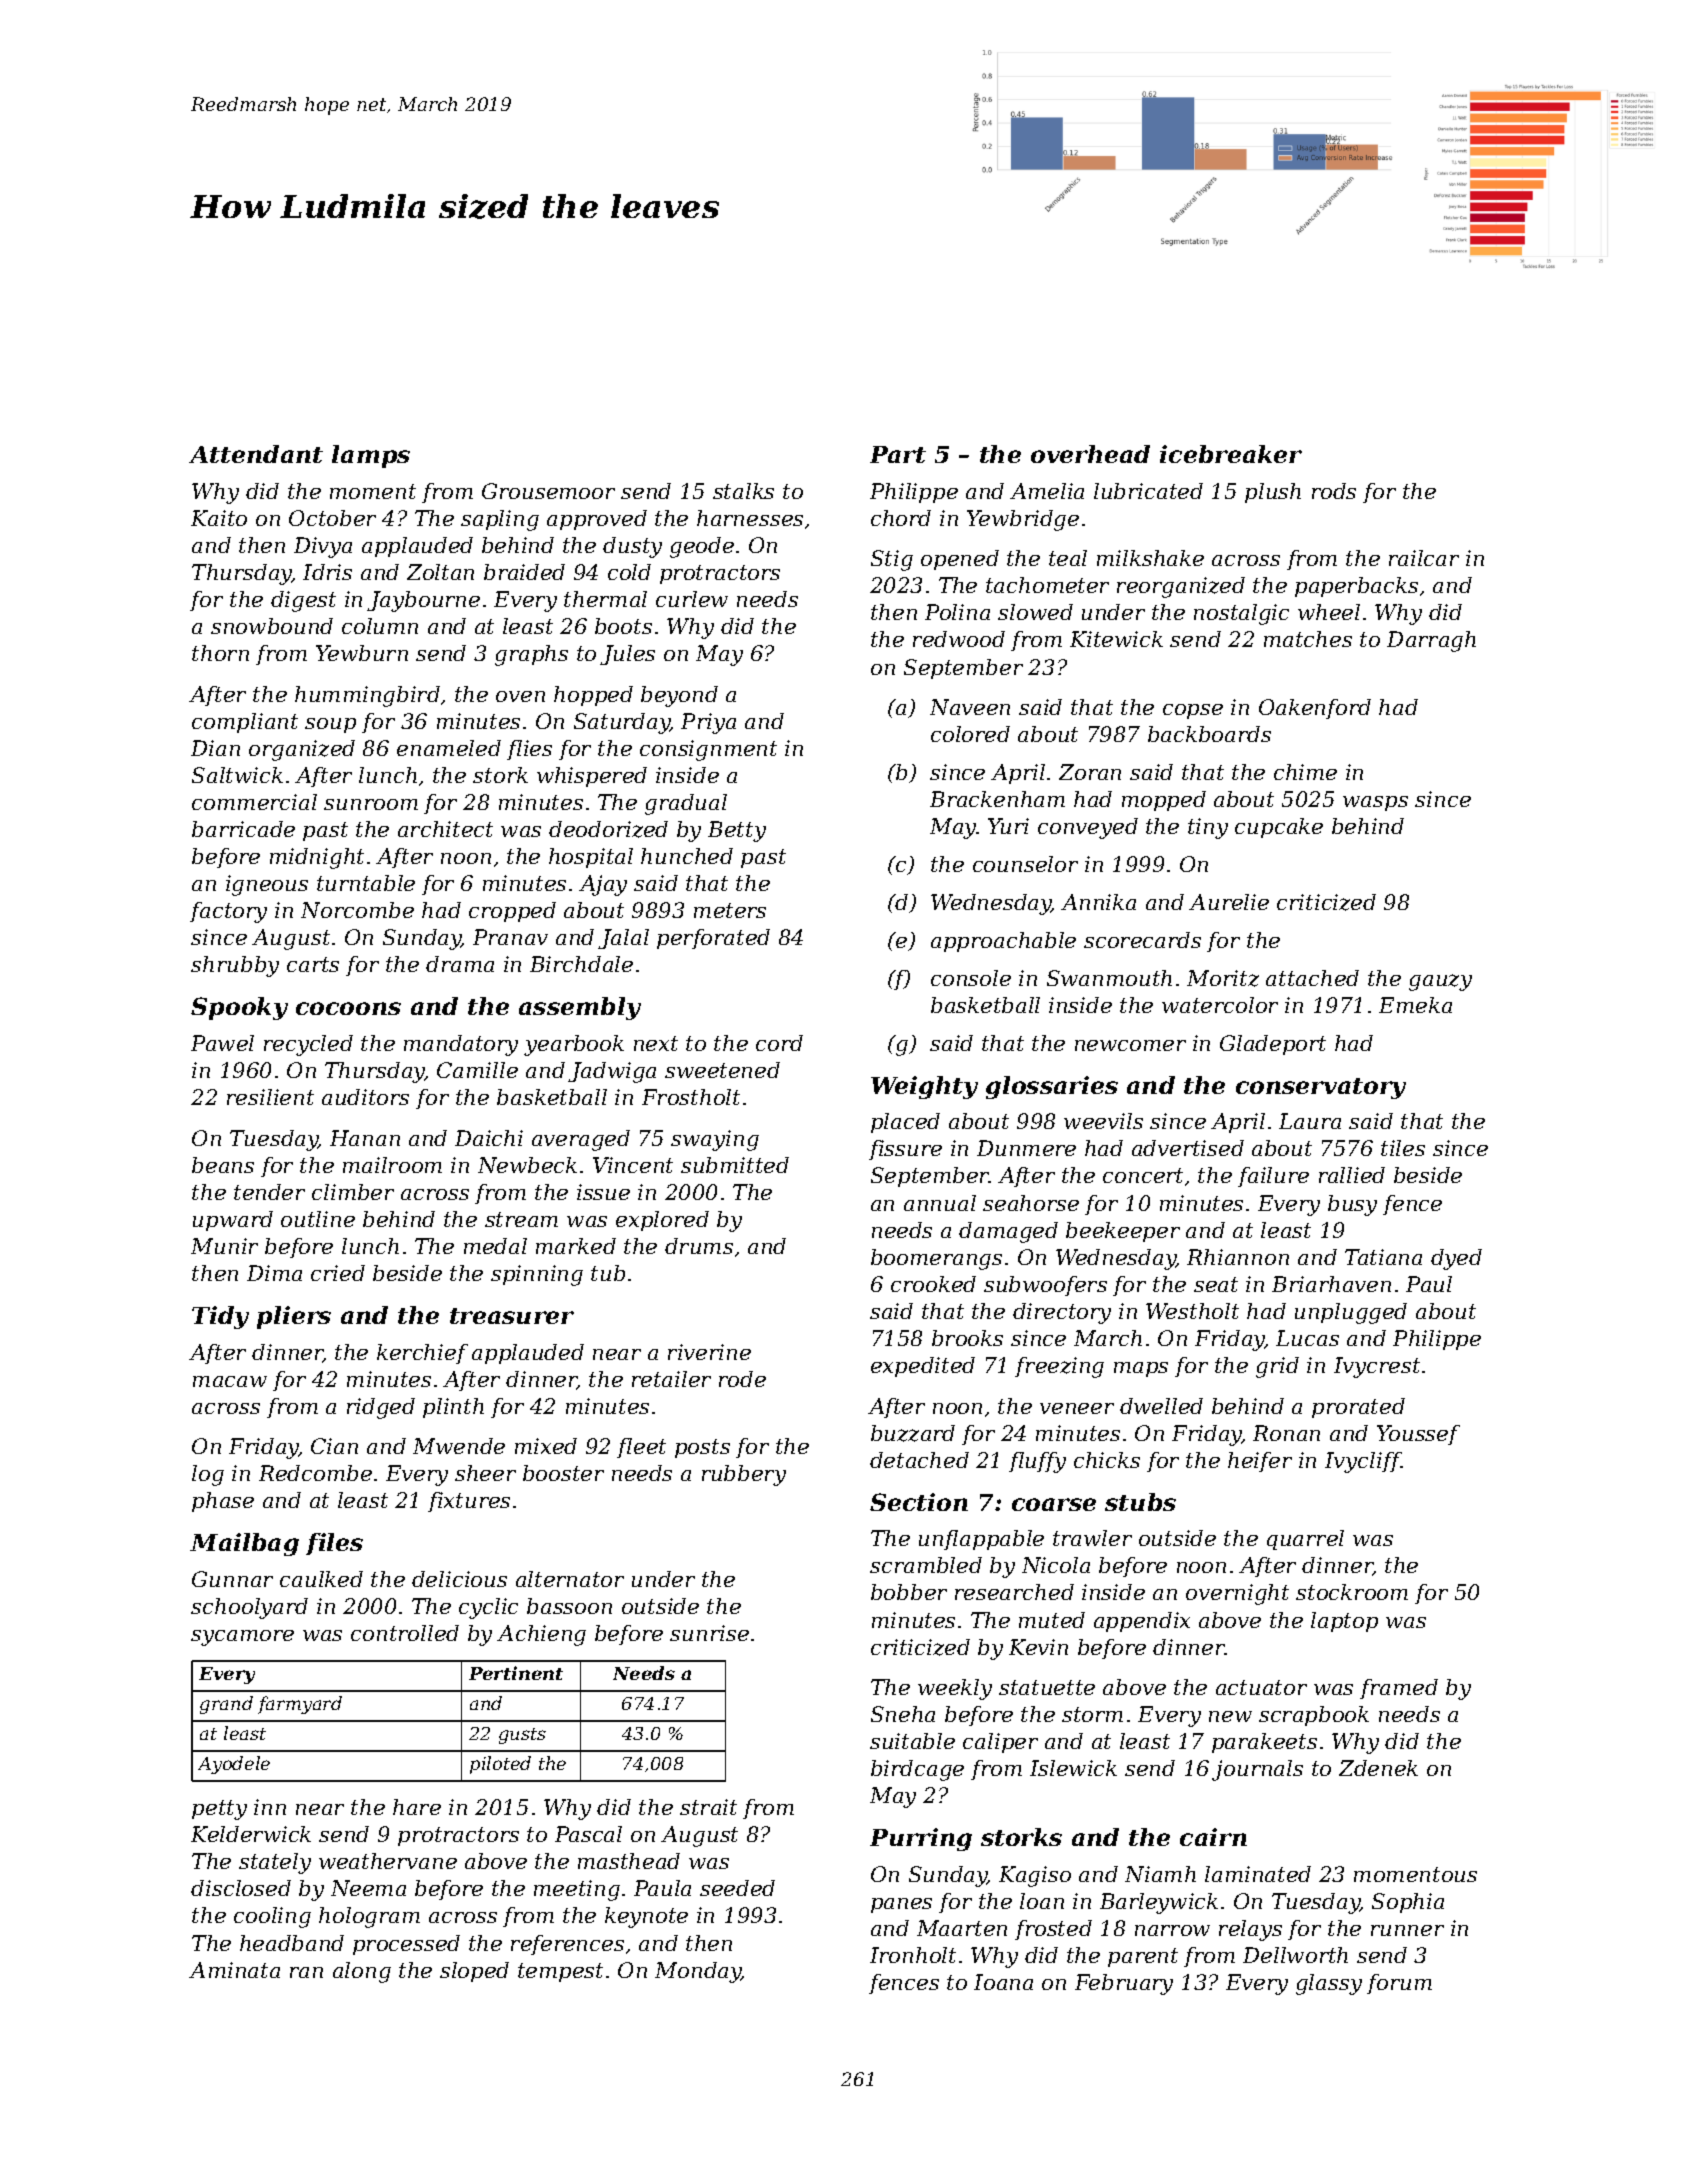 The height and width of the screenshot is (2178, 1683). Describe the element at coordinates (1258, 1874) in the screenshot. I see `laminated` at that location.
